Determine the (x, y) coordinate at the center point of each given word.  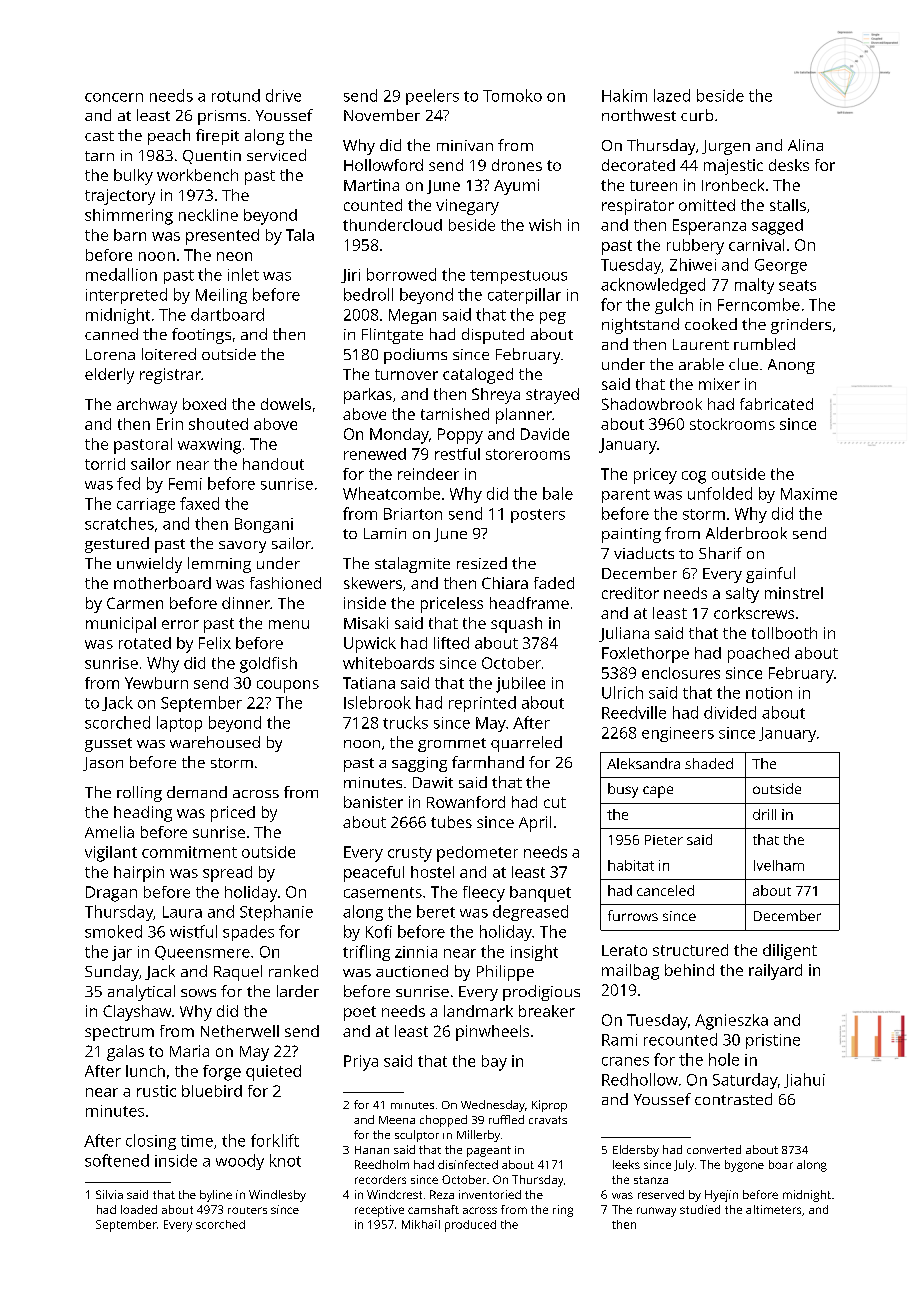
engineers (678, 734)
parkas (368, 396)
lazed (672, 95)
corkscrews (754, 613)
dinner (246, 603)
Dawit (433, 782)
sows (198, 993)
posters (538, 516)
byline (216, 1196)
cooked (711, 324)
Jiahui (804, 1080)
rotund (236, 95)
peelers (432, 97)
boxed (204, 404)
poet (360, 1013)
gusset (108, 745)
